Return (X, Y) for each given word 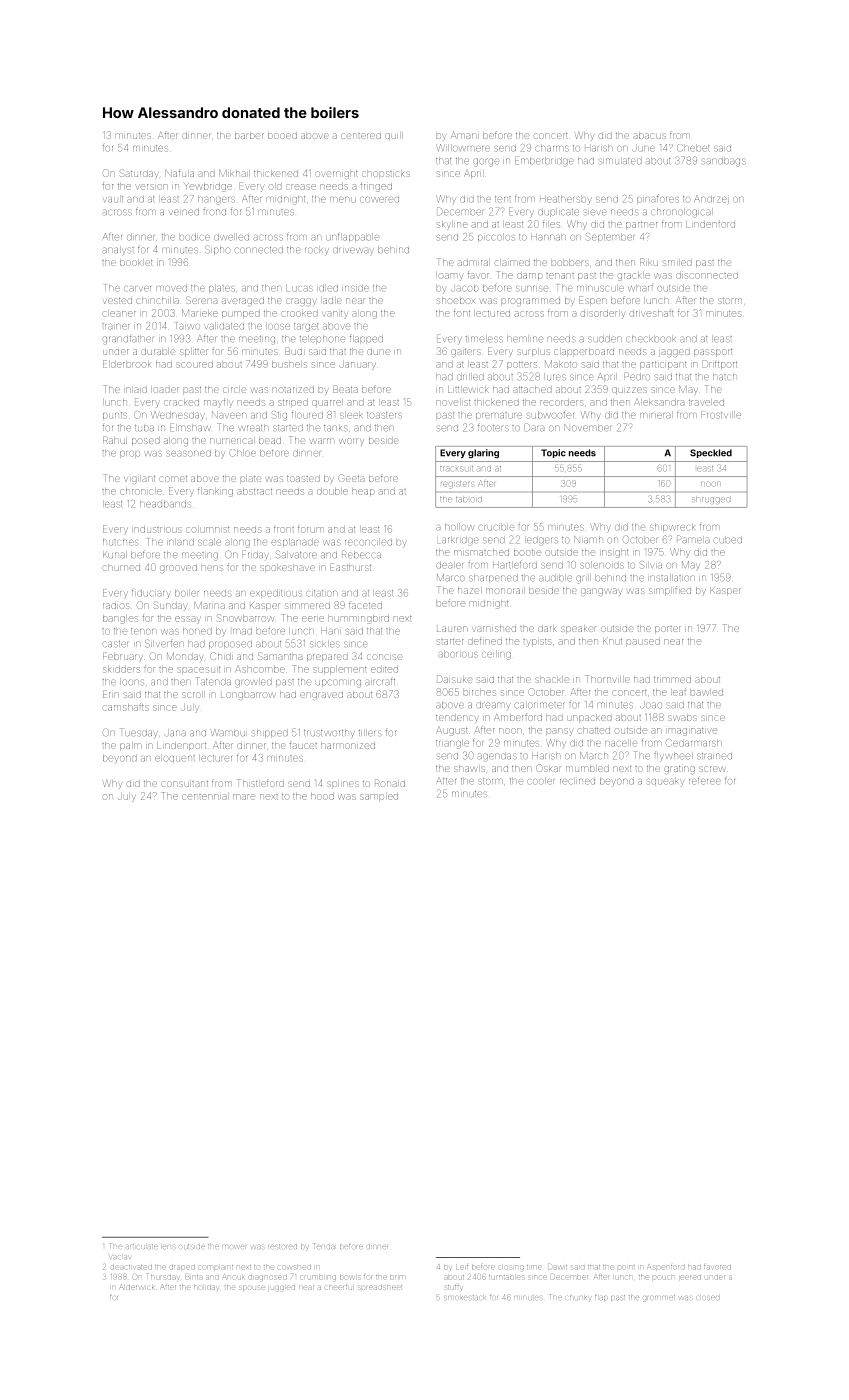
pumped (241, 314)
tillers (370, 733)
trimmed (672, 680)
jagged (674, 353)
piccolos (496, 238)
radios (116, 606)
